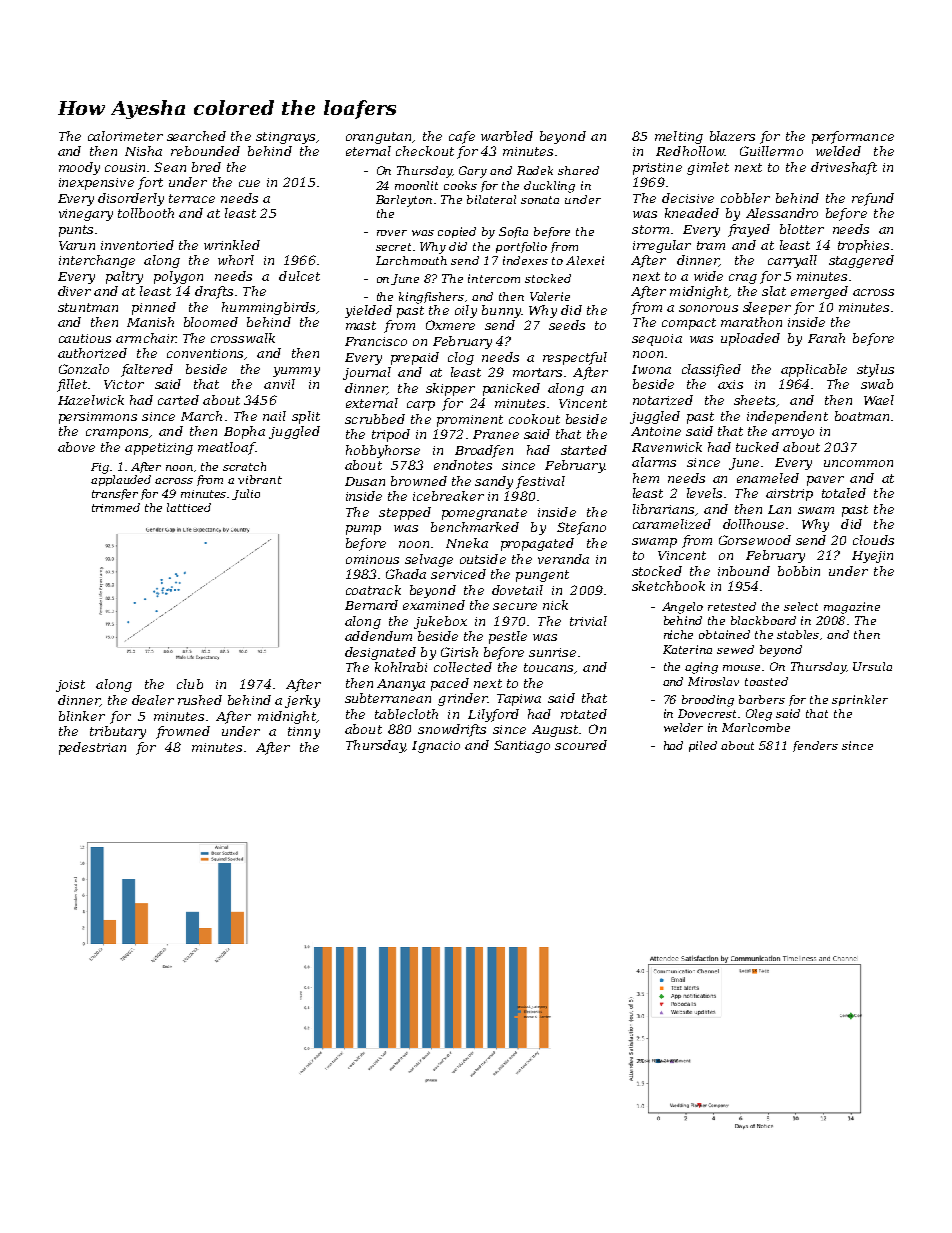 The image size is (952, 1233). Describe the element at coordinates (178, 400) in the screenshot. I see `carted` at that location.
